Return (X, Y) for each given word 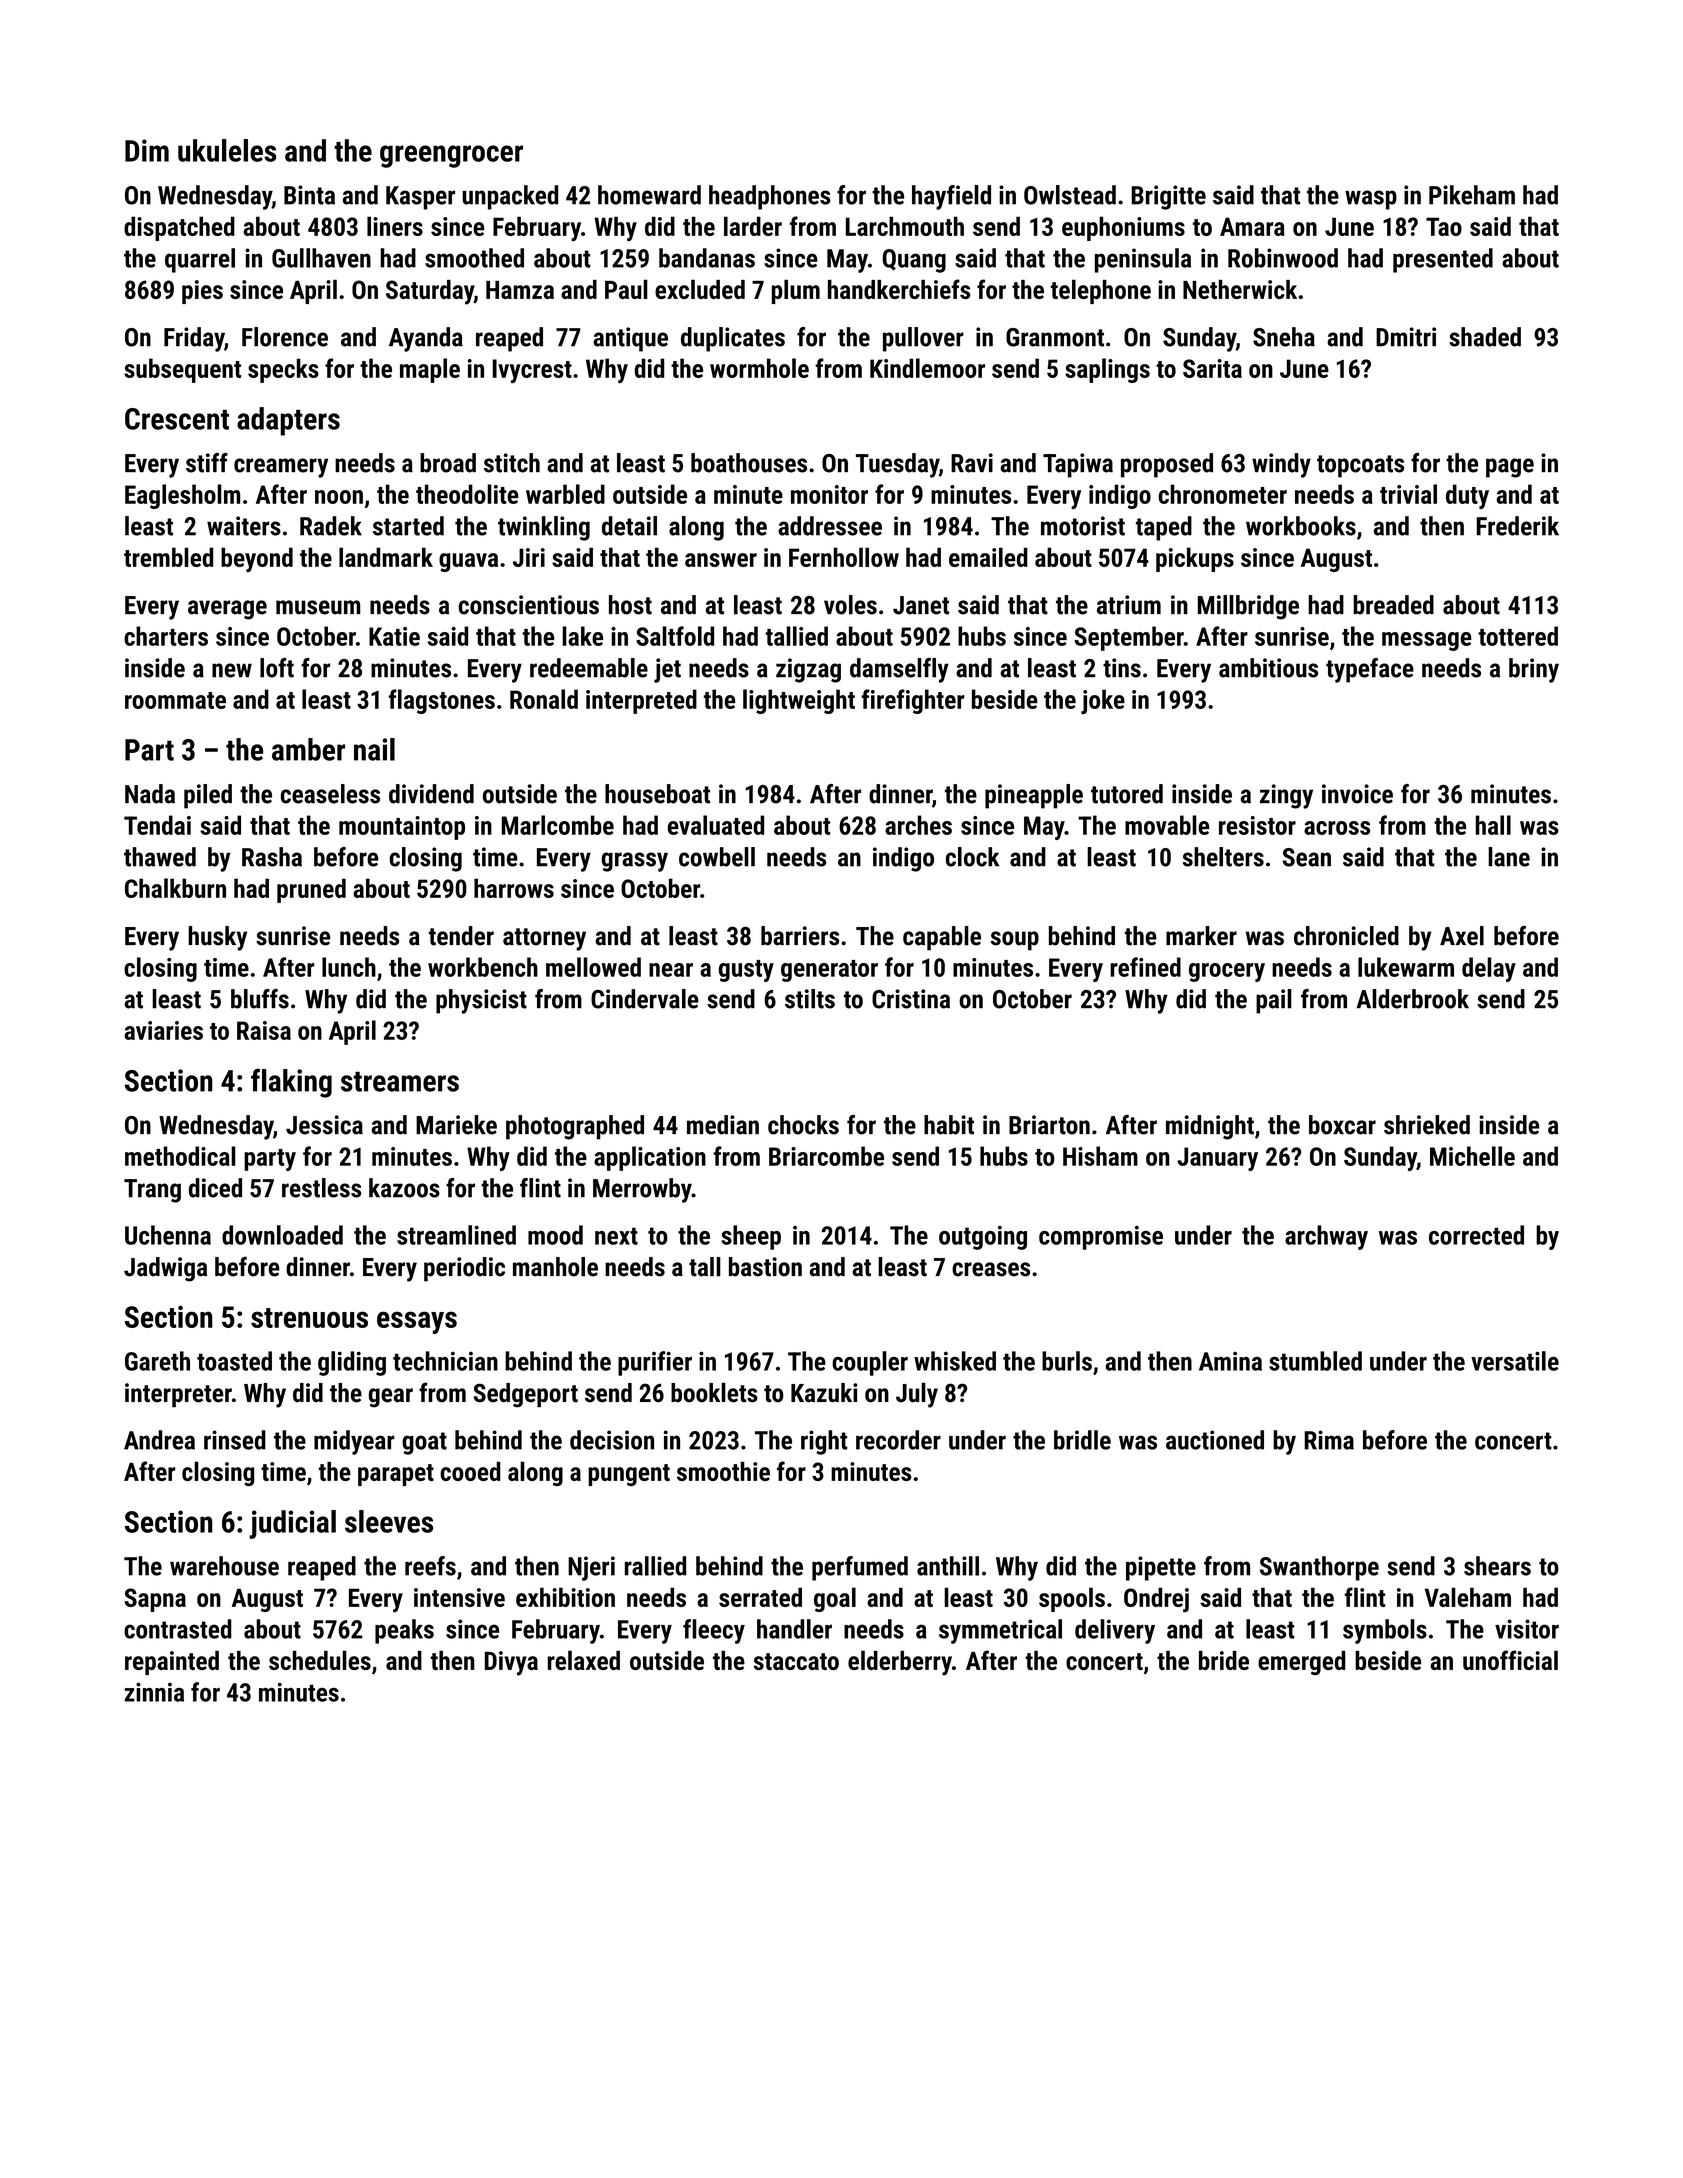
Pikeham (1472, 195)
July (917, 1395)
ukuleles (227, 150)
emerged (1302, 1663)
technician (445, 1361)
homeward (649, 195)
